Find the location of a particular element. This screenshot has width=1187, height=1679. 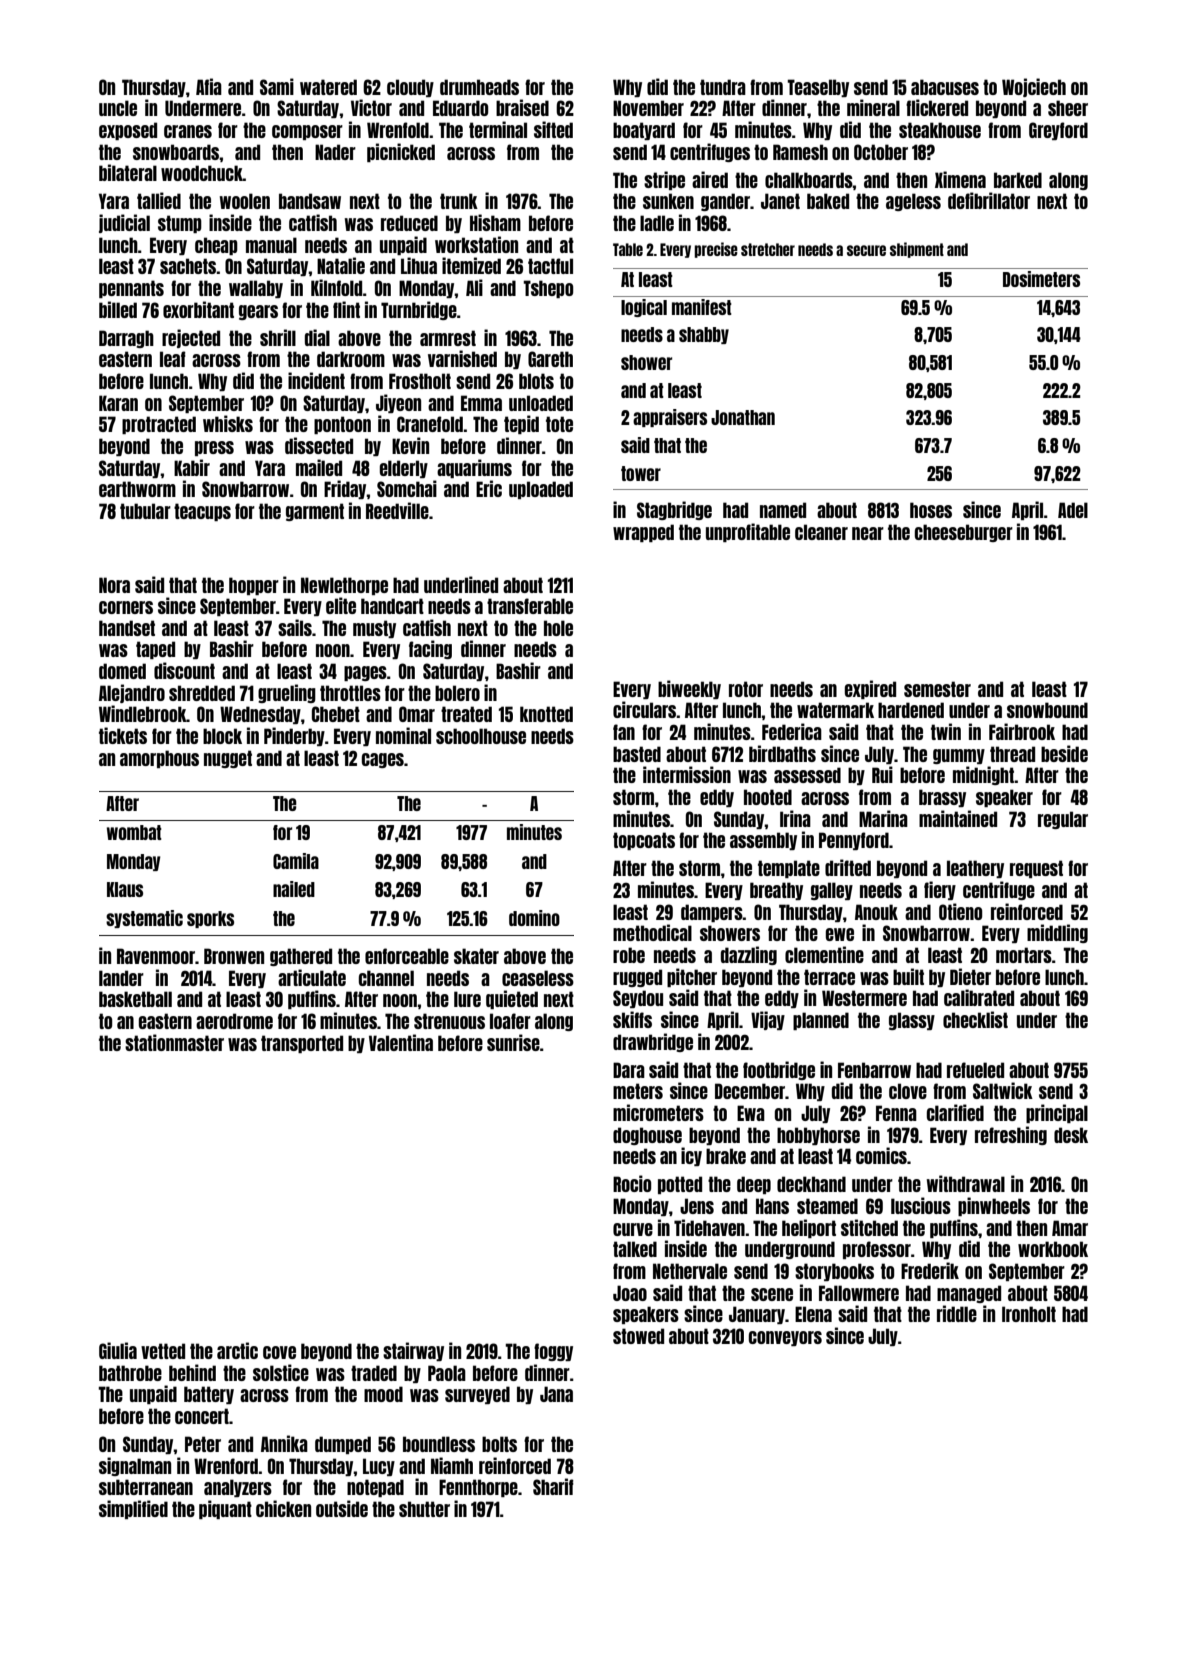

woolen is located at coordinates (245, 201).
